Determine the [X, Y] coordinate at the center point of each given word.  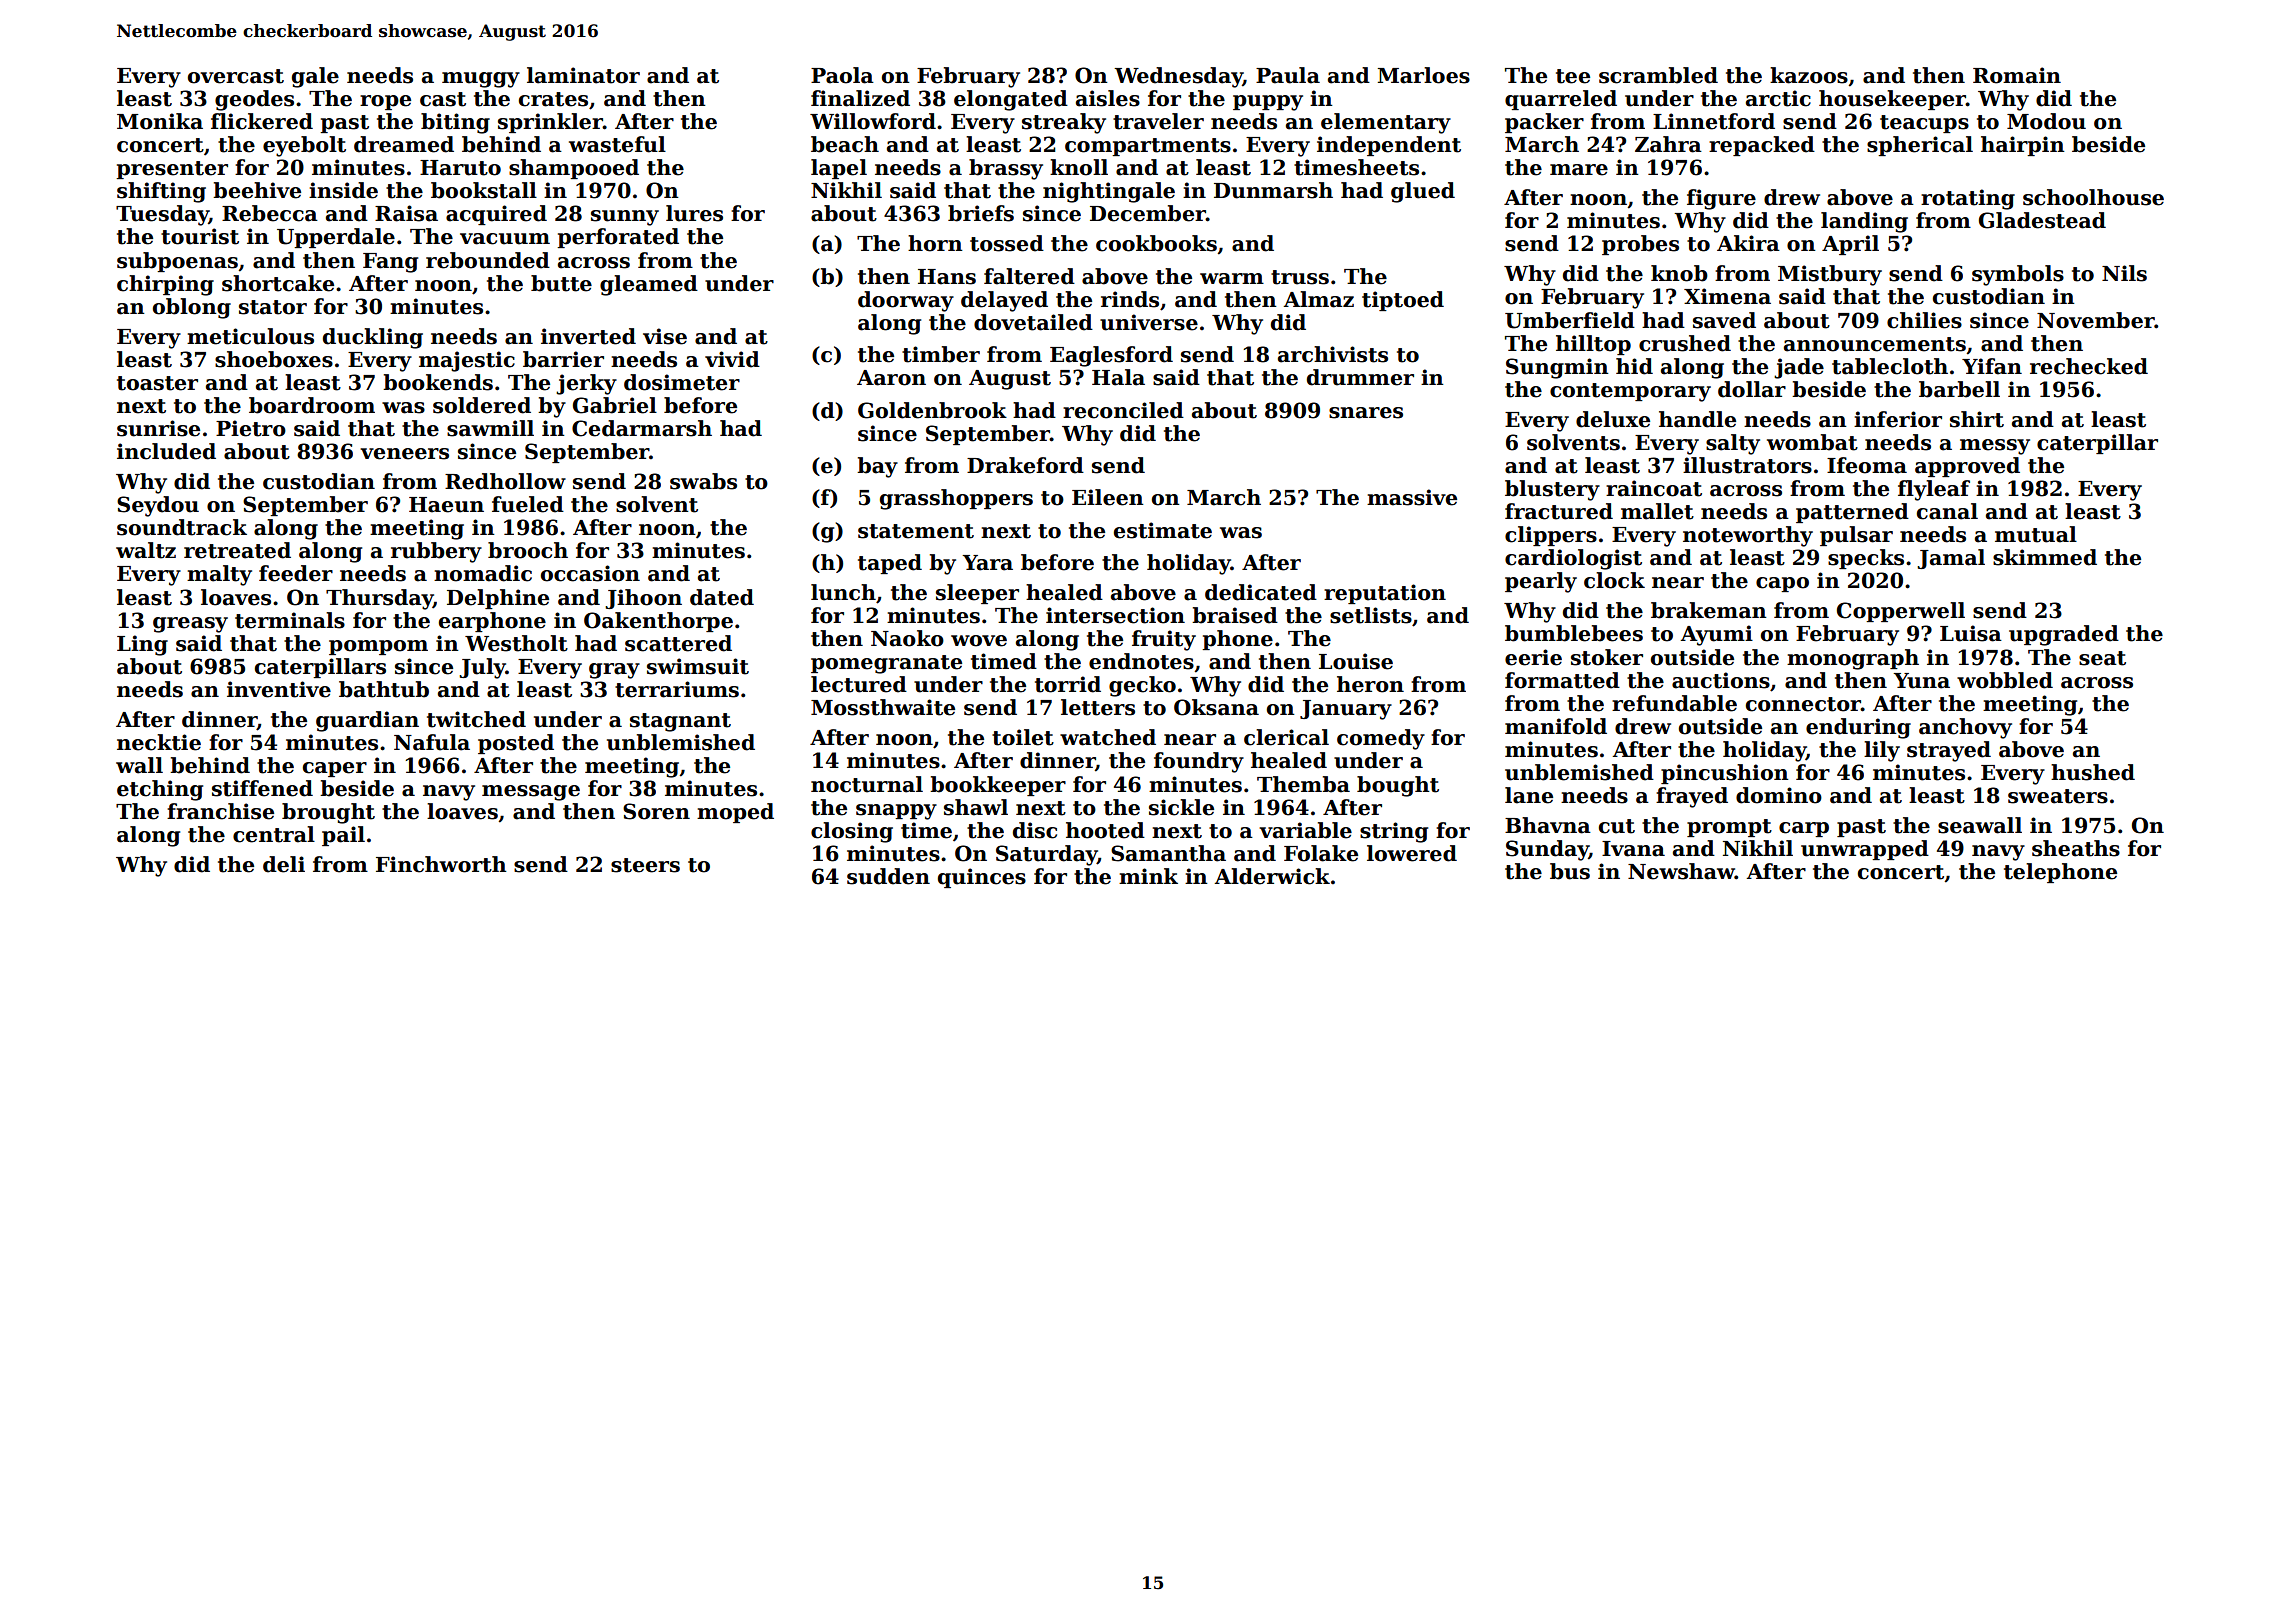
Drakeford [1025, 465]
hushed [2093, 772]
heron [1370, 684]
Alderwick [1272, 876]
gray [614, 671]
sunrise [158, 428]
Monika [160, 121]
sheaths [2076, 848]
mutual [2036, 534]
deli [284, 864]
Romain [2017, 75]
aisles [1108, 98]
